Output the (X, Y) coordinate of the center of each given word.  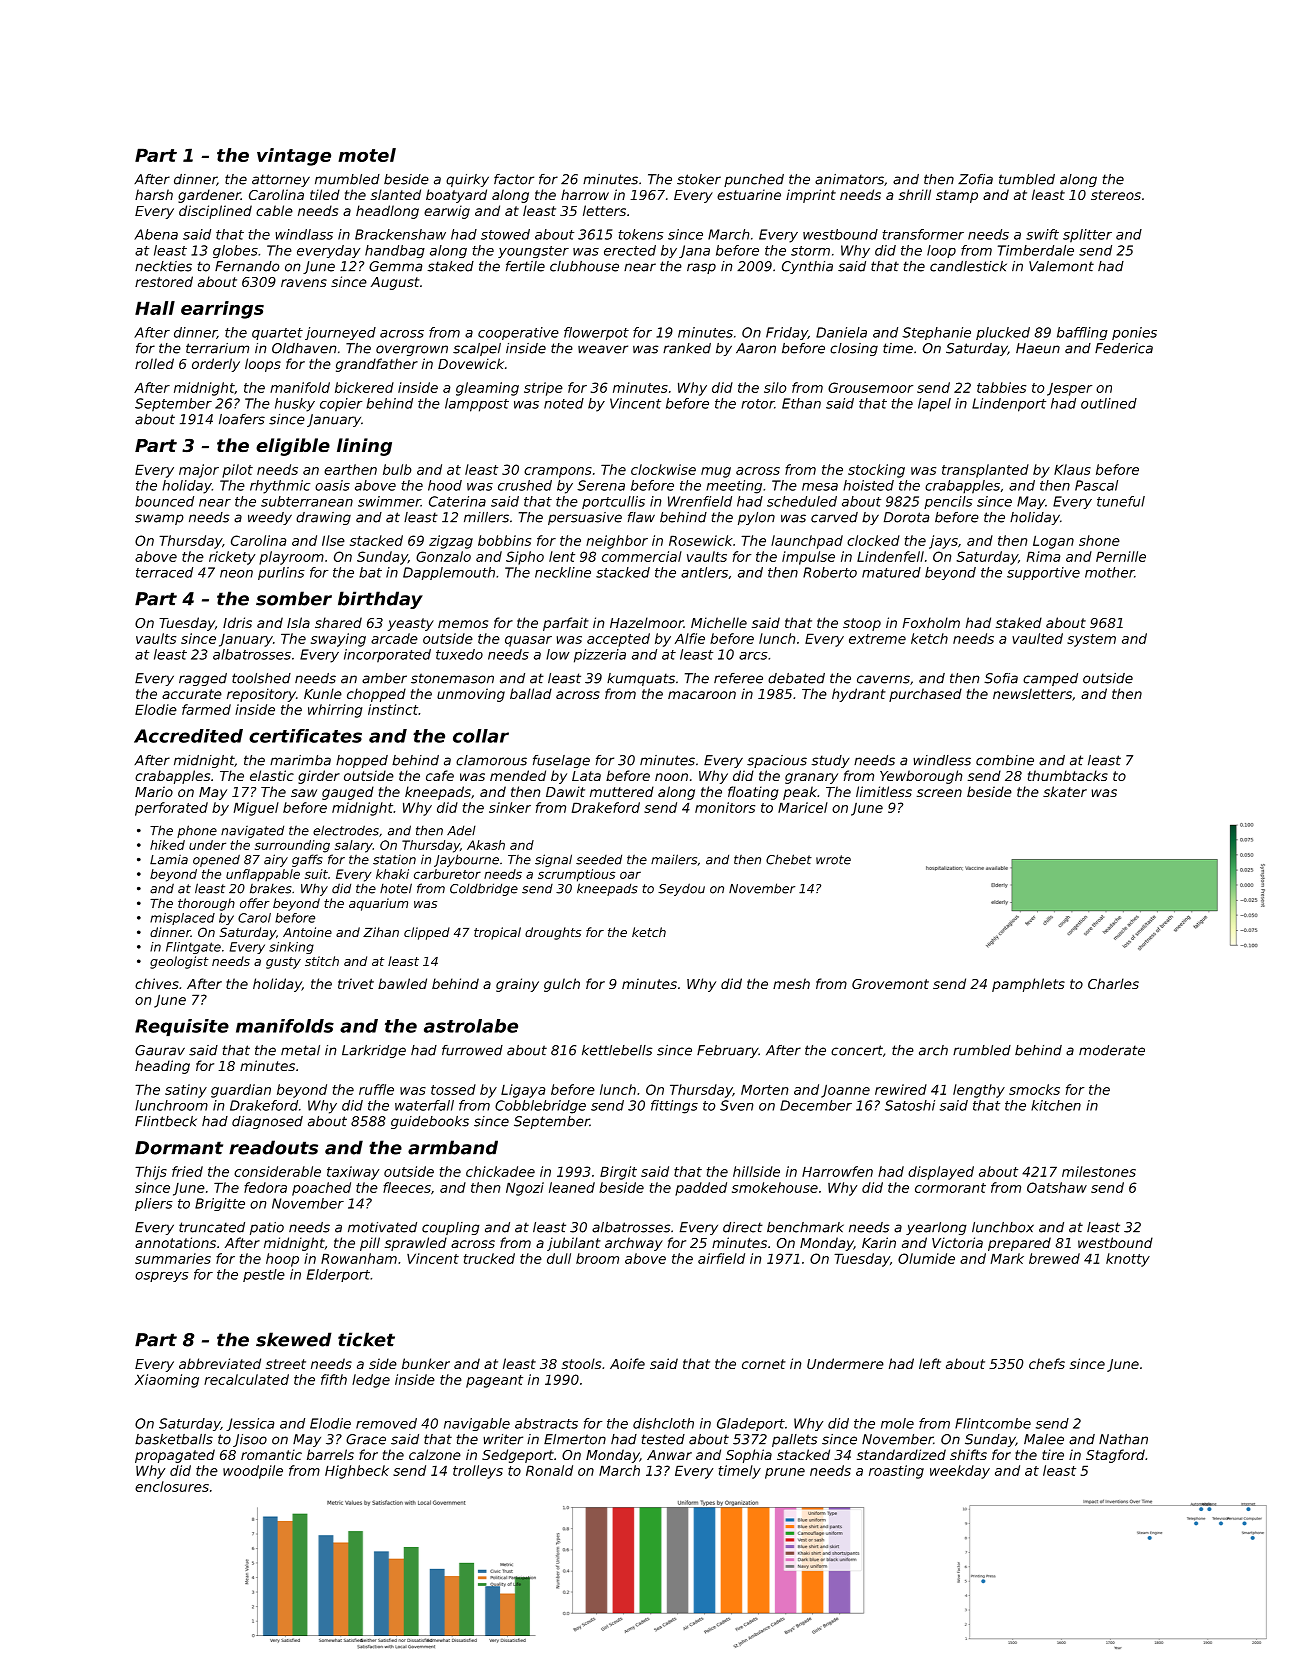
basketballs (174, 1439)
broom (597, 1258)
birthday (380, 600)
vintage (294, 157)
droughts (553, 933)
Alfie (690, 638)
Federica (1124, 348)
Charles (1113, 983)
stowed (505, 234)
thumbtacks (1068, 775)
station (394, 860)
